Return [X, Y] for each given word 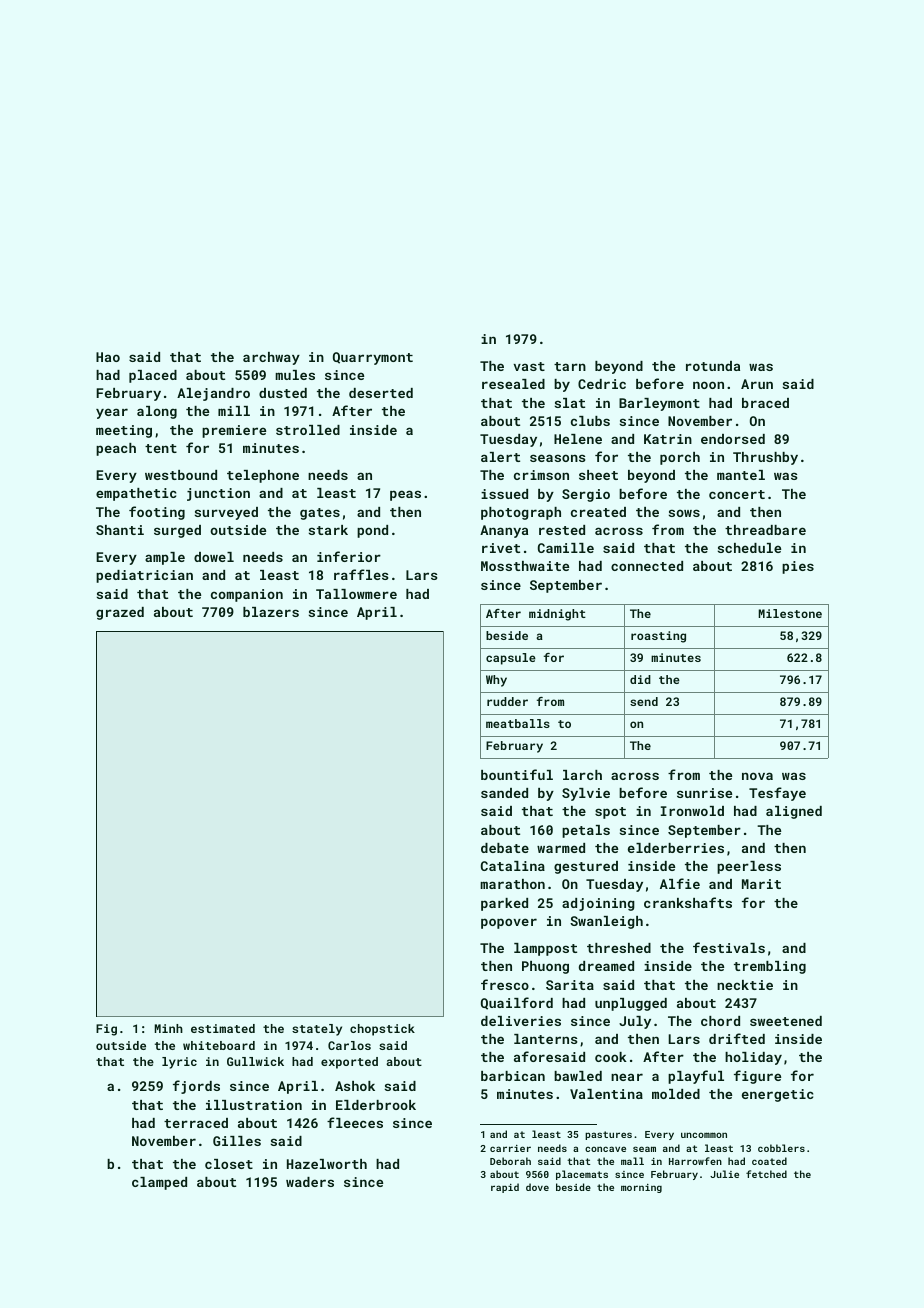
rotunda [713, 366]
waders [310, 1182]
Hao [108, 357]
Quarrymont [373, 358]
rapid [505, 1188]
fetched [766, 1174]
